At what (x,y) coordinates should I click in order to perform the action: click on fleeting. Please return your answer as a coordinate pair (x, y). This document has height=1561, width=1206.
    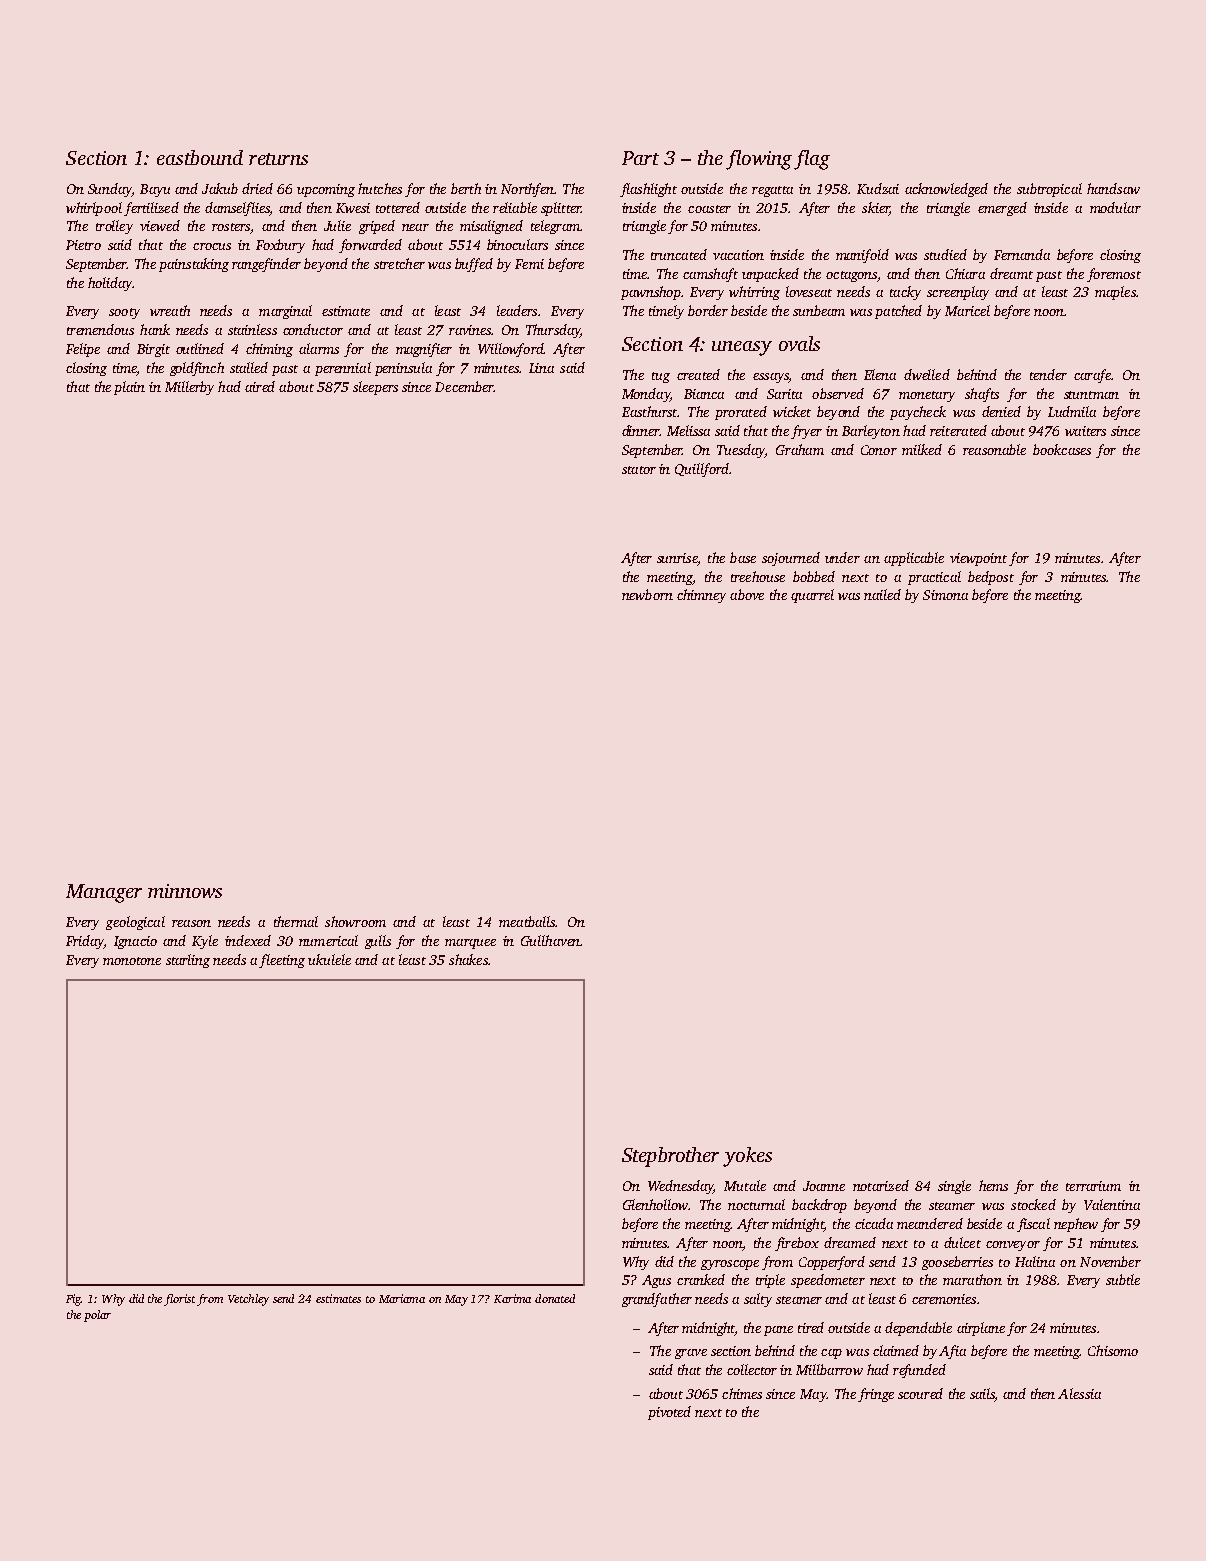
    Looking at the image, I should click on (282, 961).
